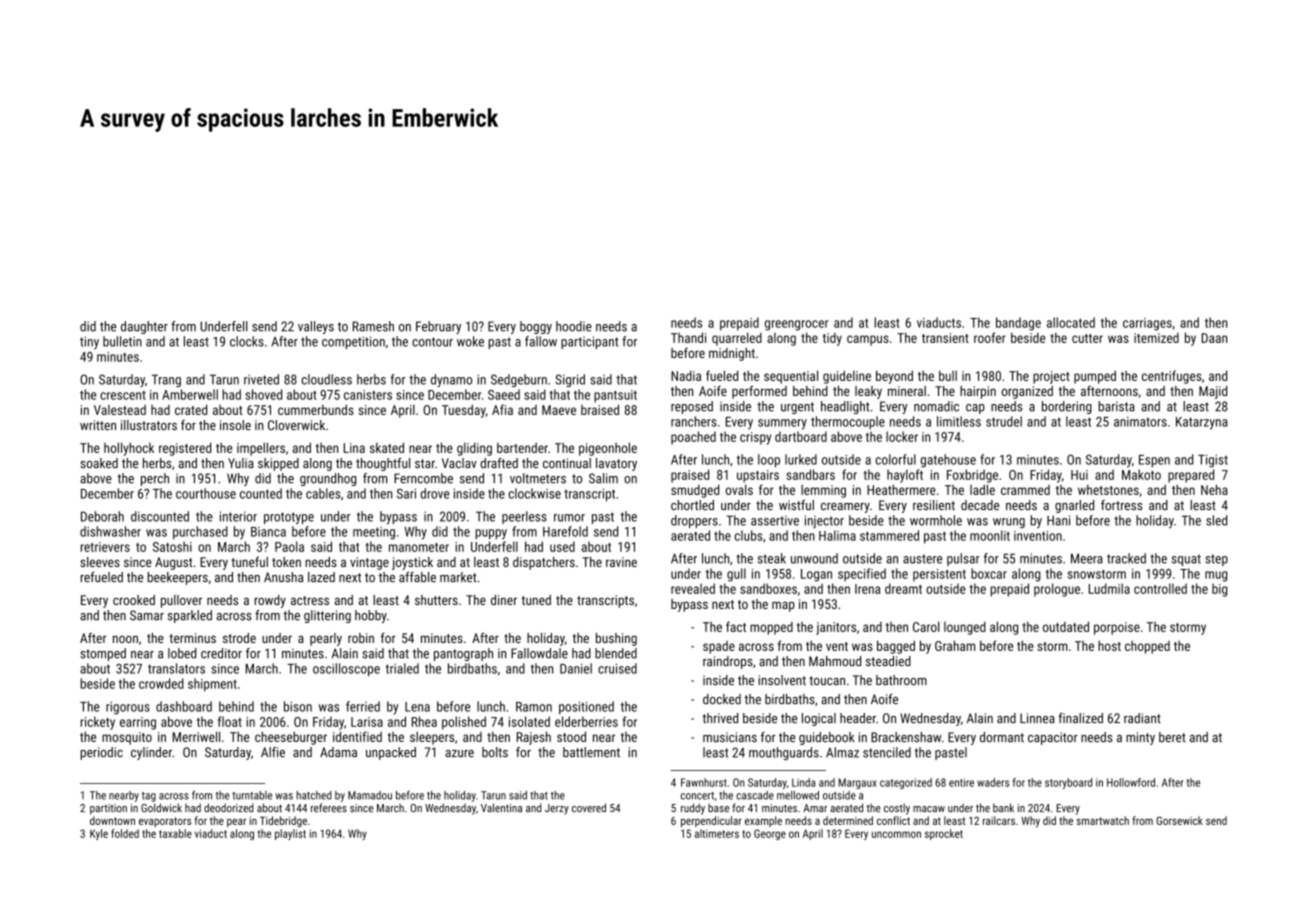  Describe the element at coordinates (722, 699) in the document. I see `docked` at that location.
